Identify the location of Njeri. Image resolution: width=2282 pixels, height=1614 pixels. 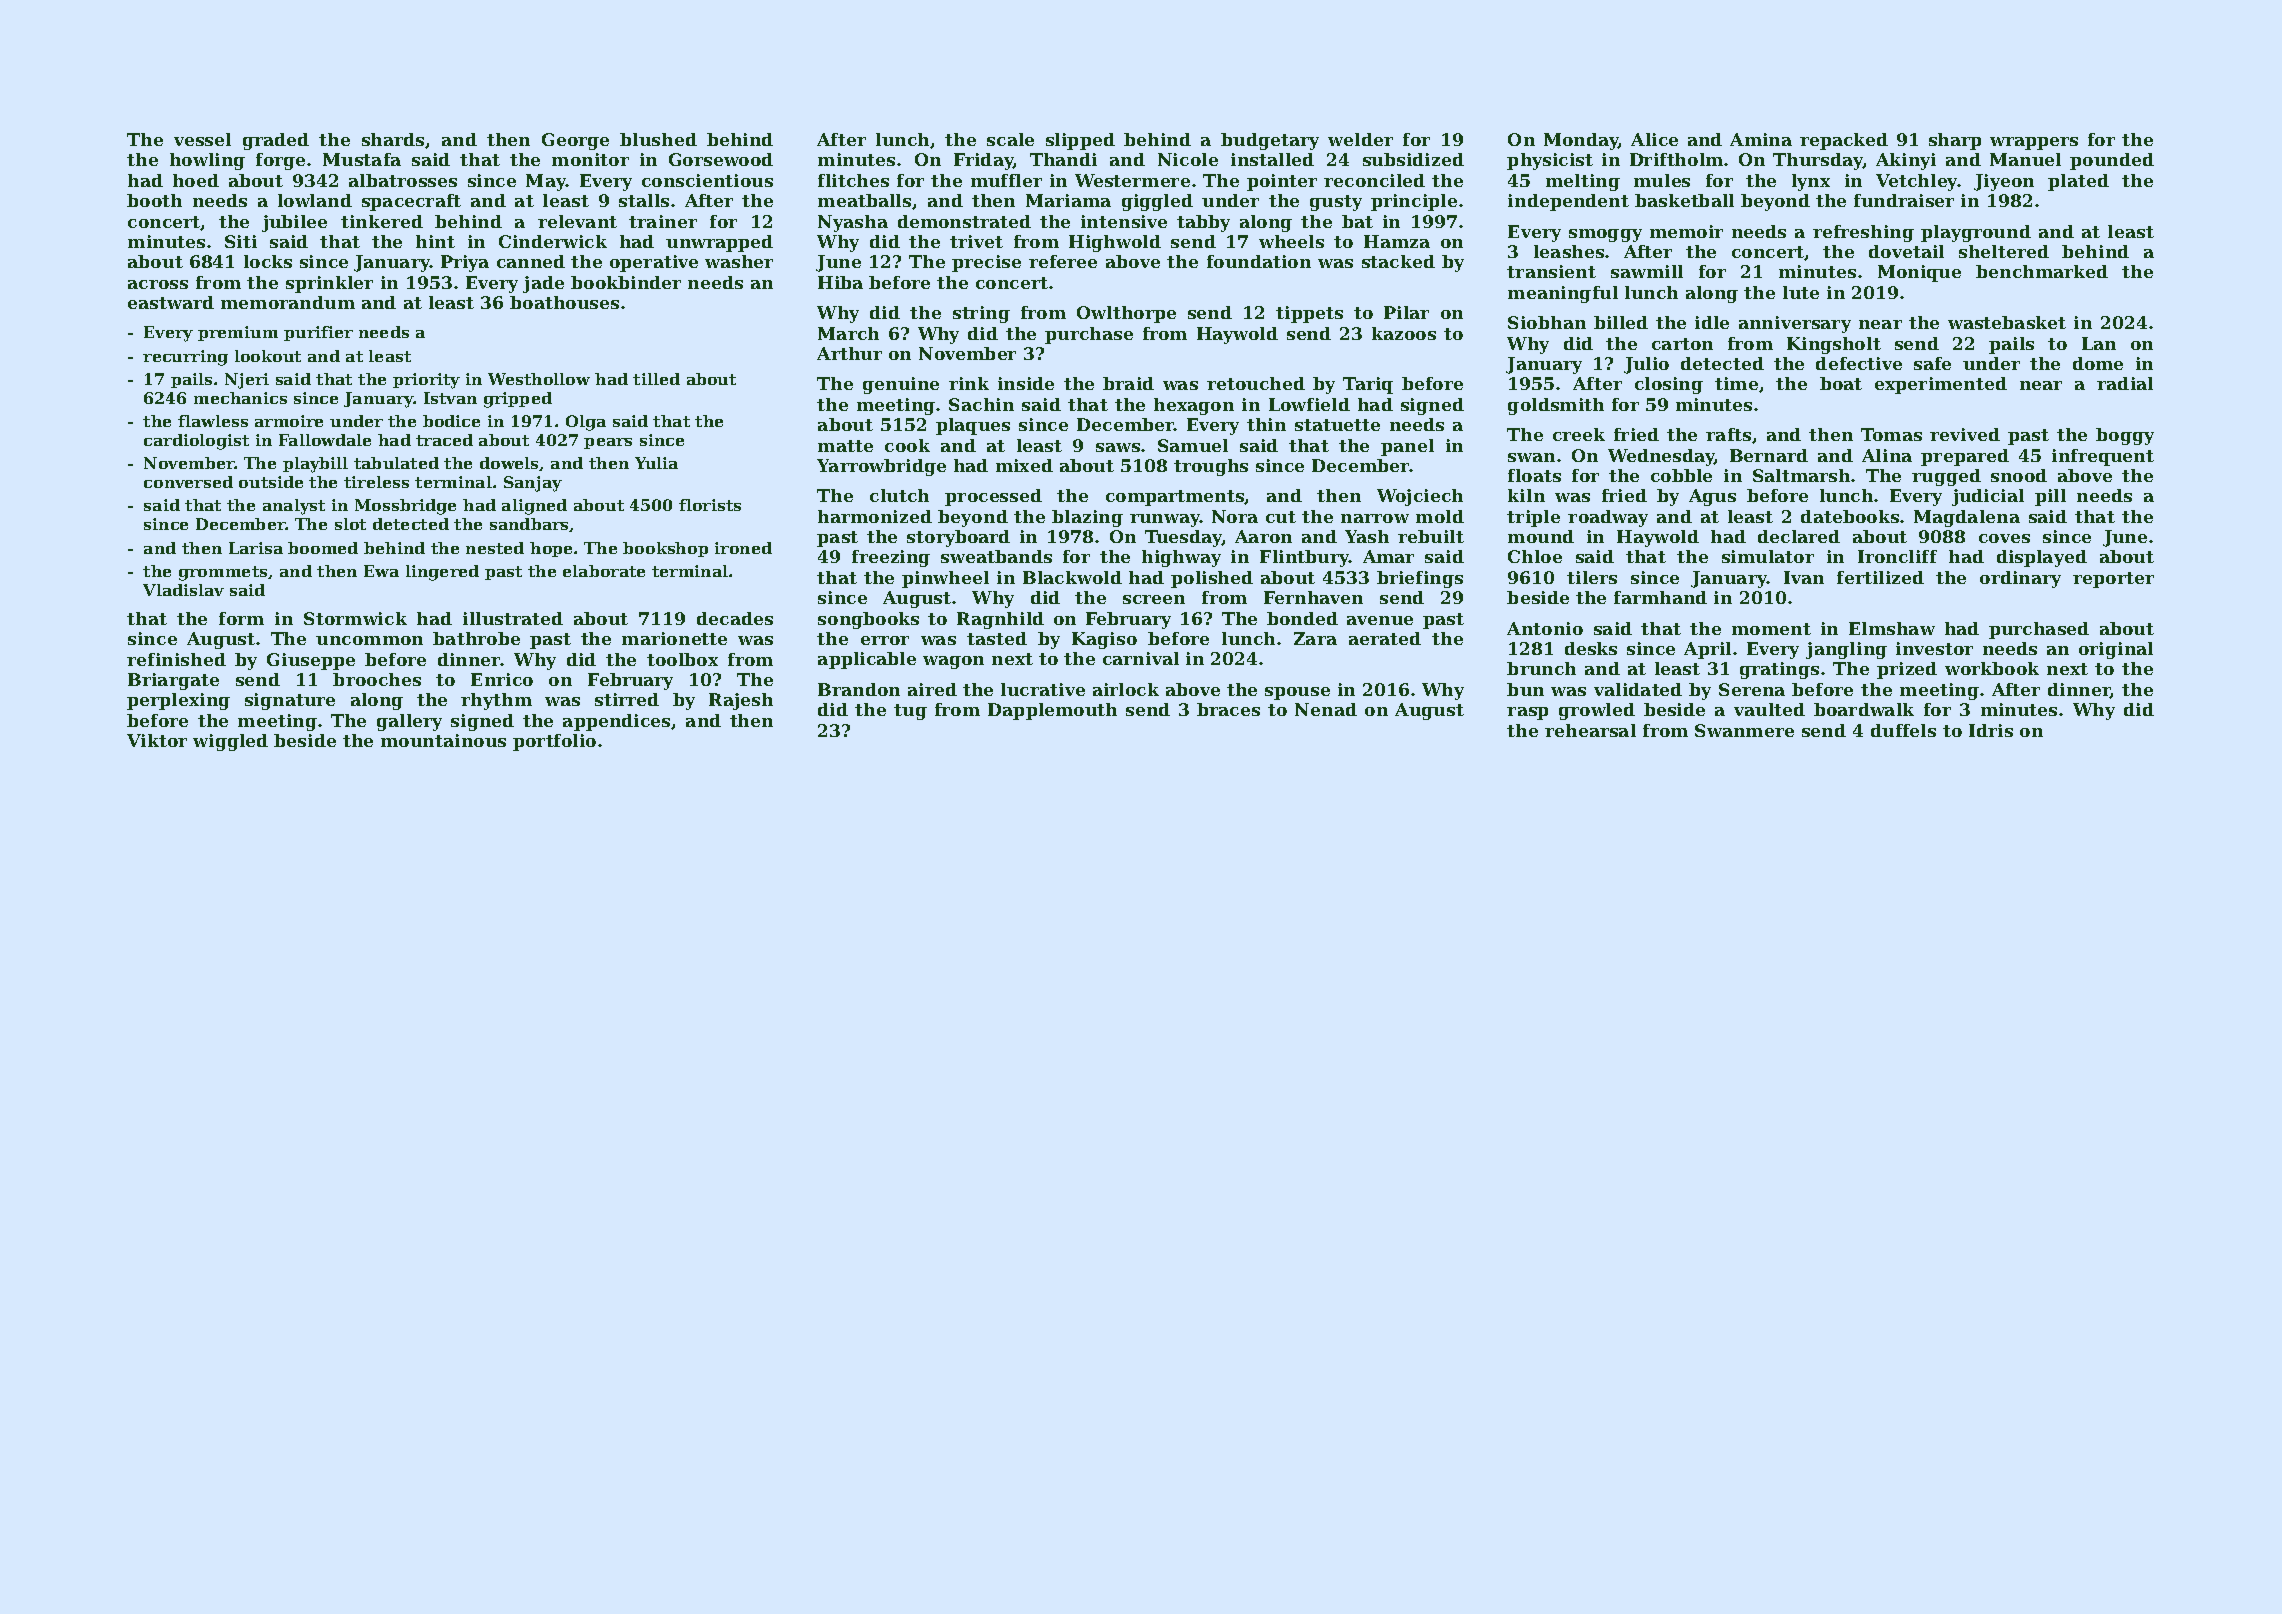
(247, 381).
